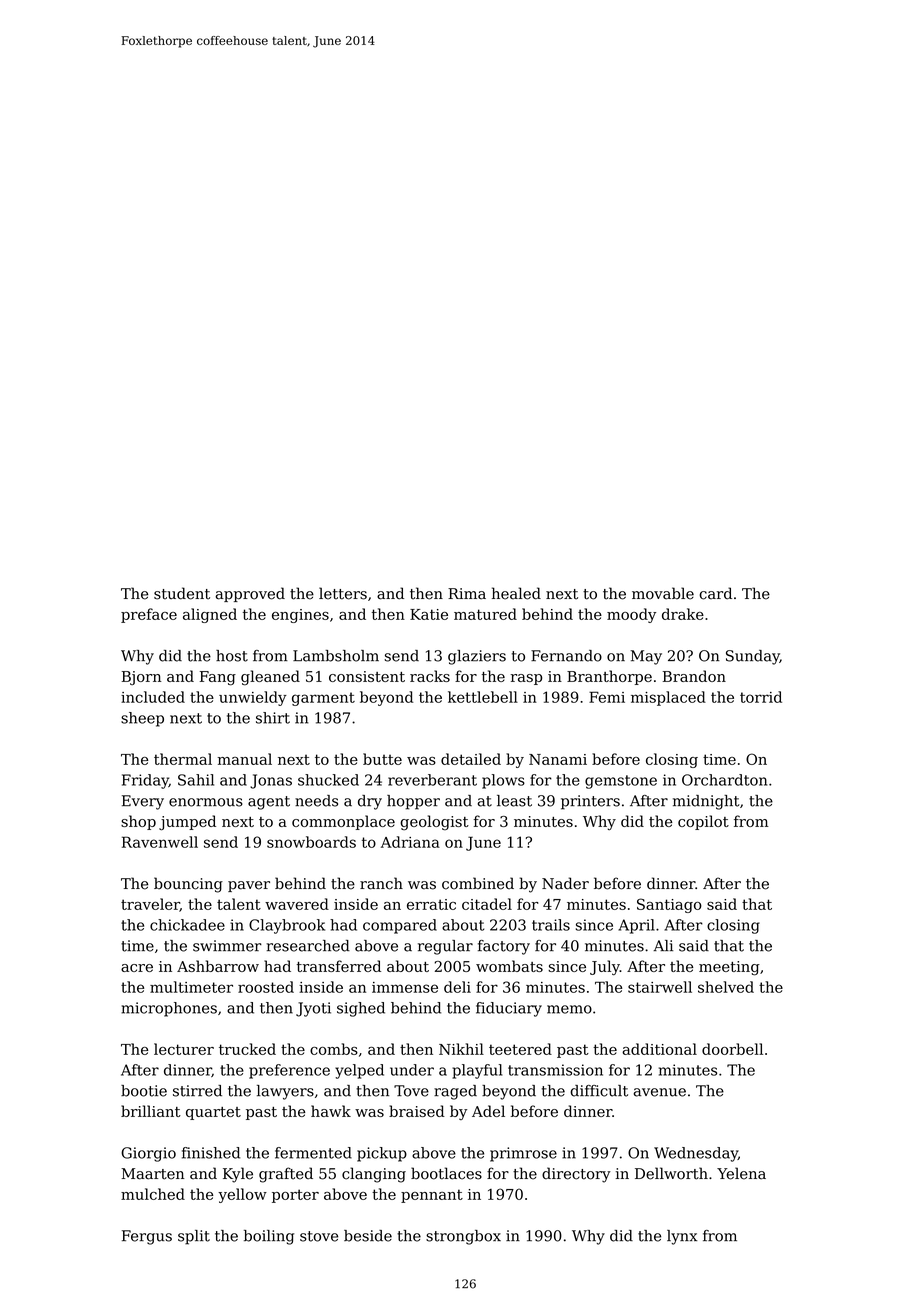 The image size is (908, 1316). What do you see at coordinates (729, 968) in the screenshot?
I see `meeting` at bounding box center [729, 968].
